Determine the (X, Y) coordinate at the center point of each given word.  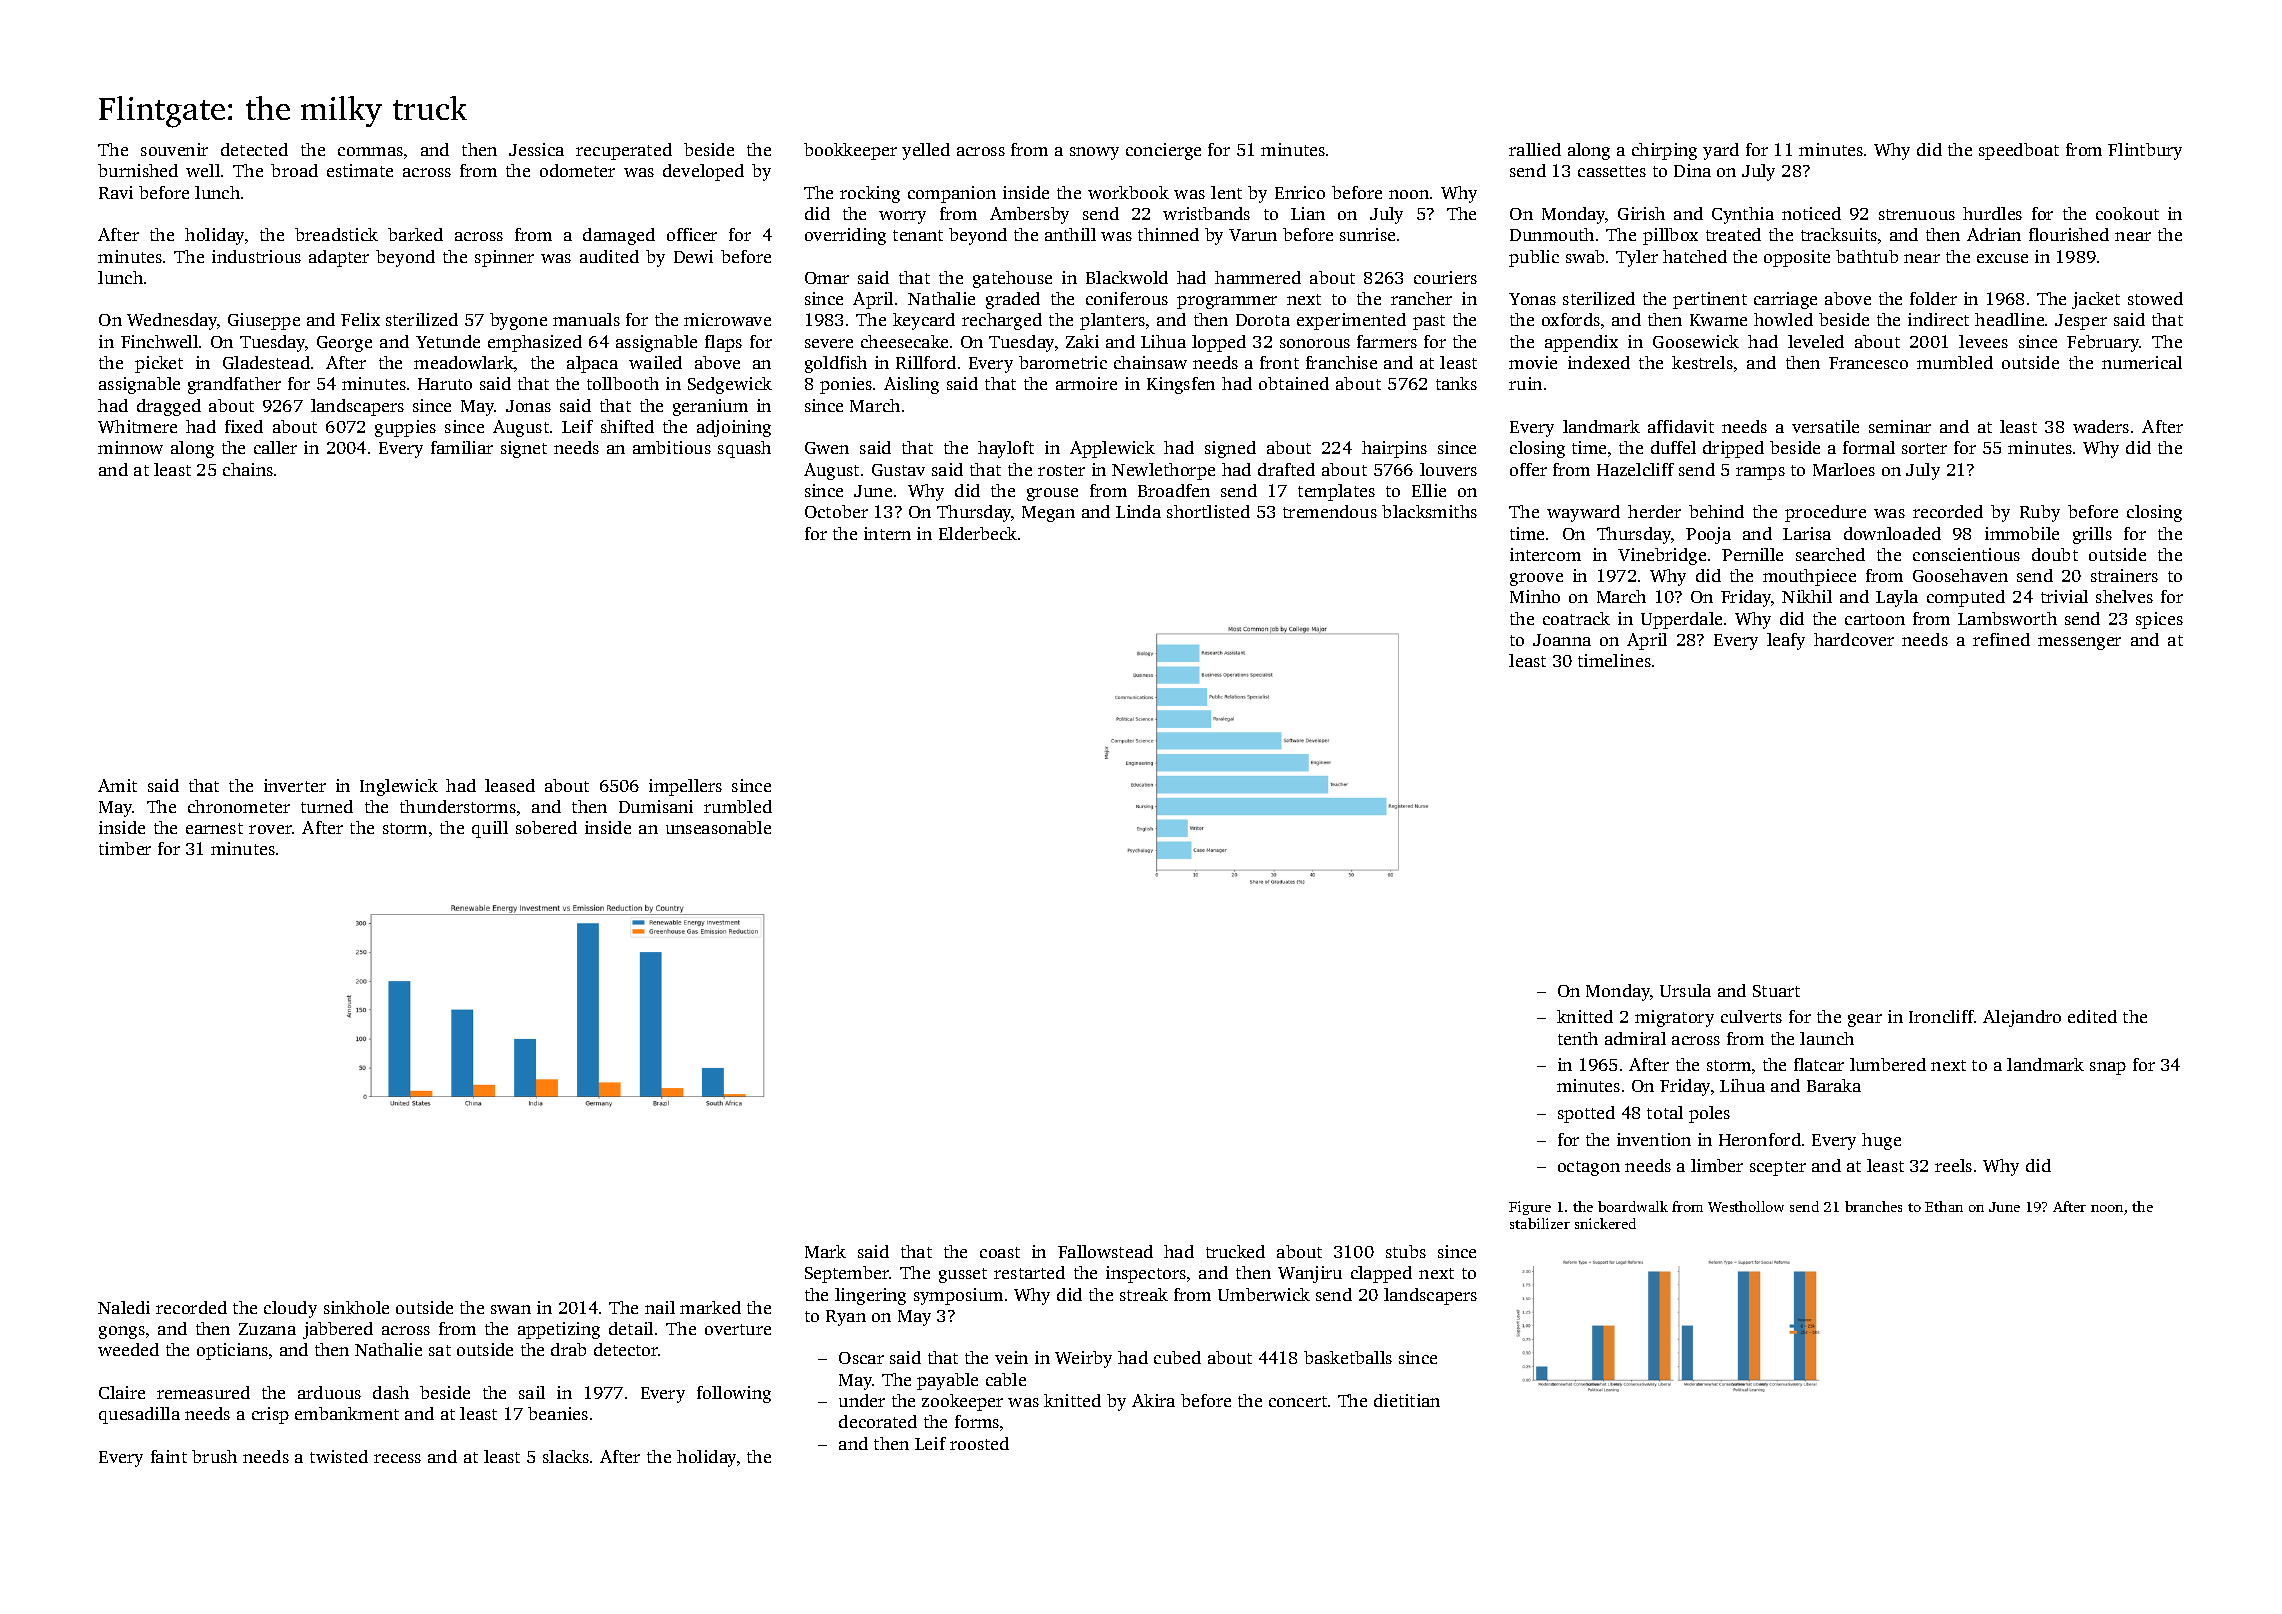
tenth (1578, 1038)
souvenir (174, 149)
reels (1953, 1165)
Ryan (846, 1318)
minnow (130, 447)
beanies (558, 1413)
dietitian (1407, 1400)
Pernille (1752, 554)
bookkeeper (850, 151)
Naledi (124, 1307)
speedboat (2019, 151)
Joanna (1562, 640)
